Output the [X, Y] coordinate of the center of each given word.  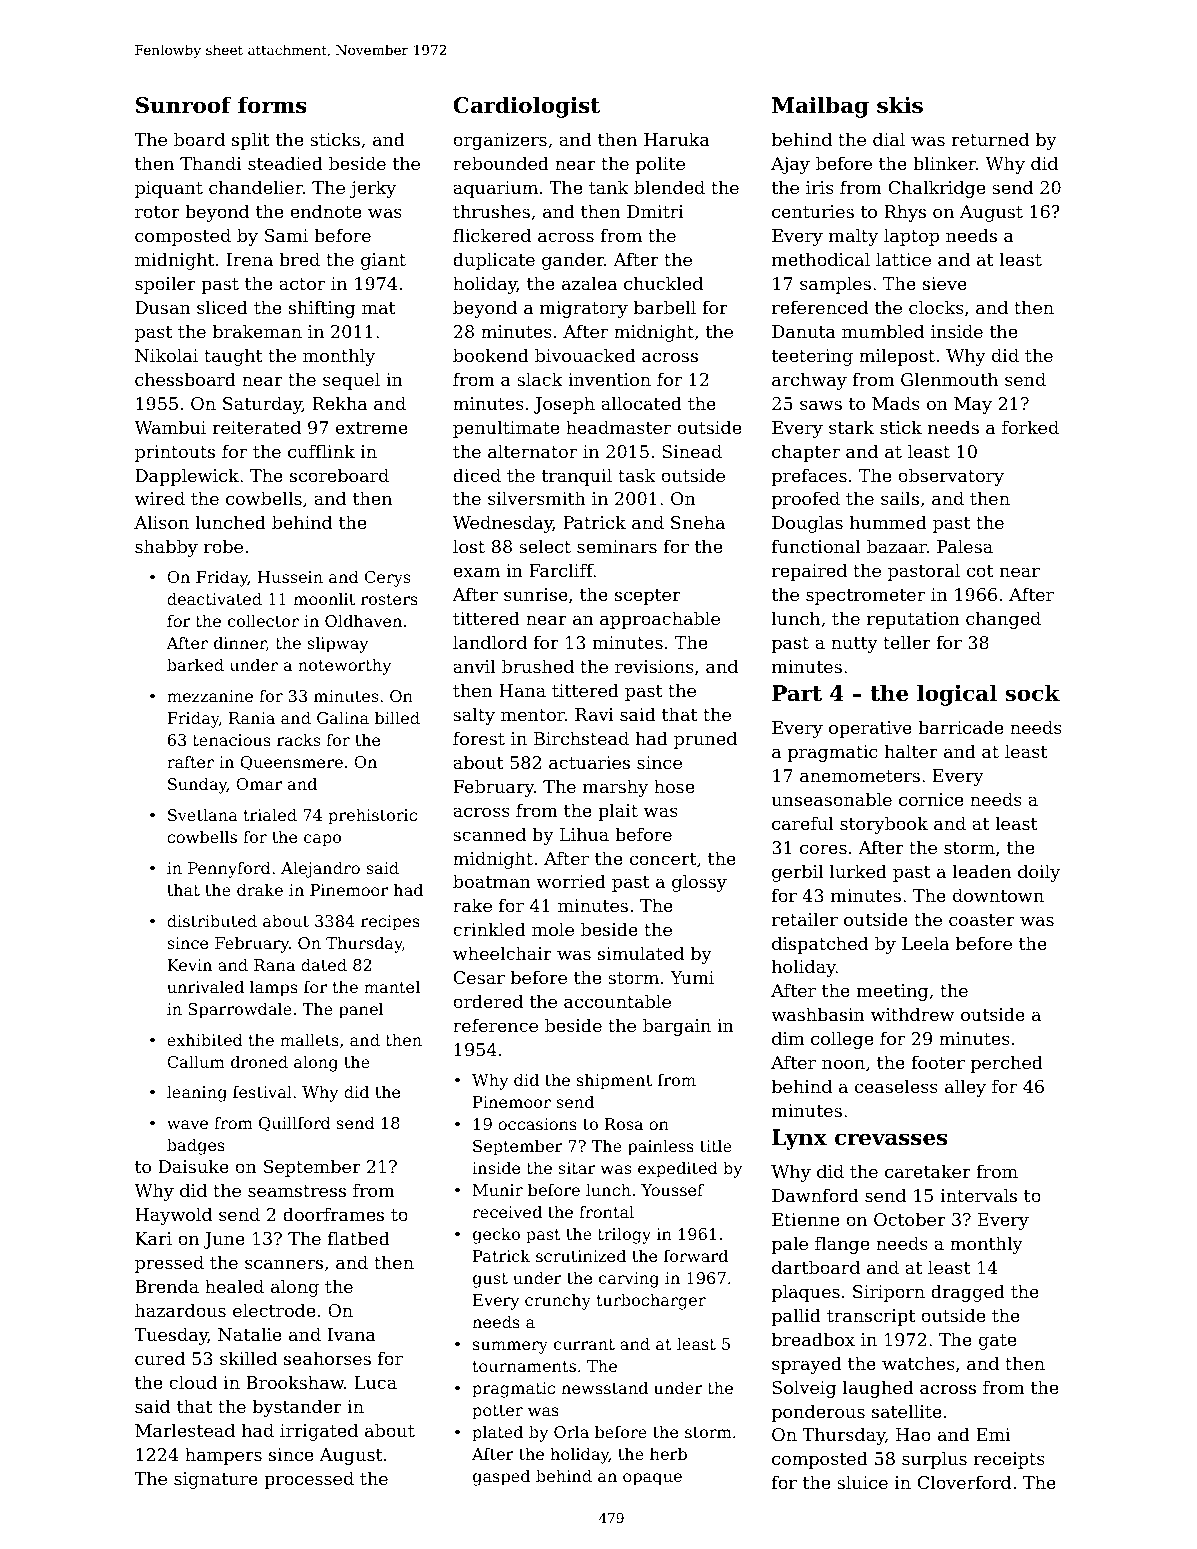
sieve [945, 283]
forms [272, 105]
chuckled [663, 283]
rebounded [501, 163]
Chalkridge [937, 189]
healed [234, 1286]
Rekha [339, 403]
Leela [925, 943]
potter [498, 1412]
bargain [677, 1027]
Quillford [295, 1124]
